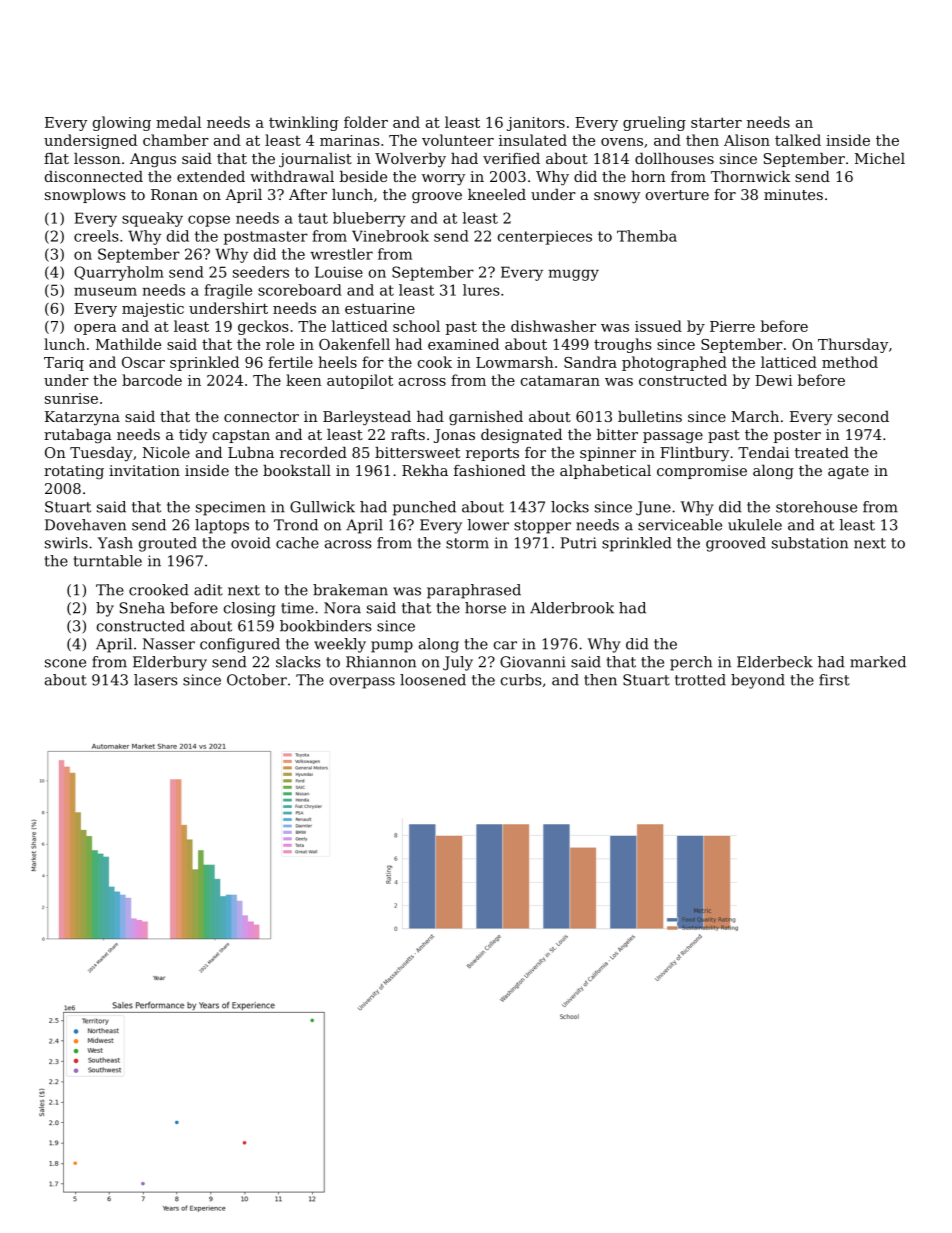 This image has width=952, height=1233. Describe the element at coordinates (880, 158) in the image. I see `Michel` at that location.
